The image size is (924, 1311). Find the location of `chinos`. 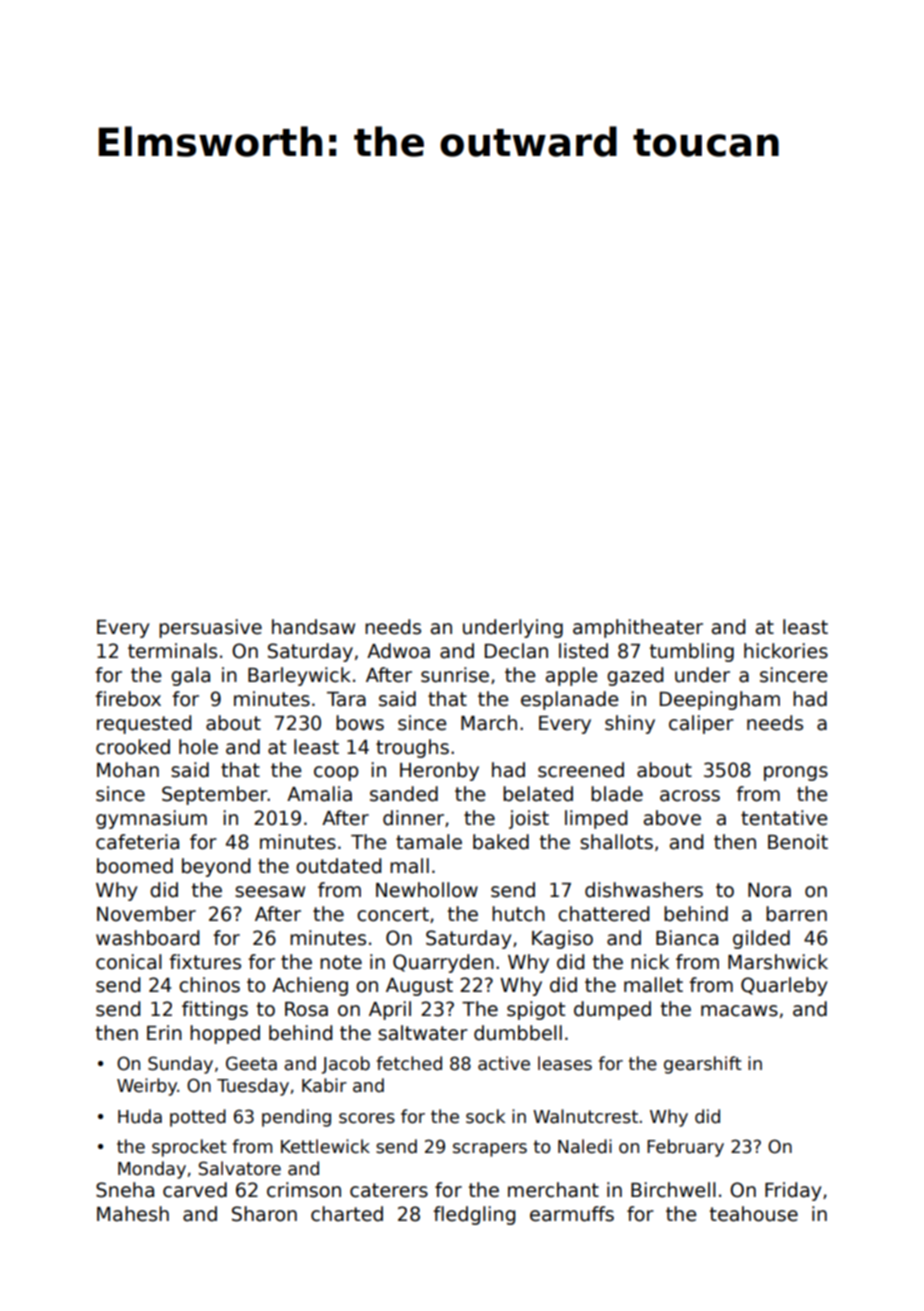

chinos is located at coordinates (209, 985).
